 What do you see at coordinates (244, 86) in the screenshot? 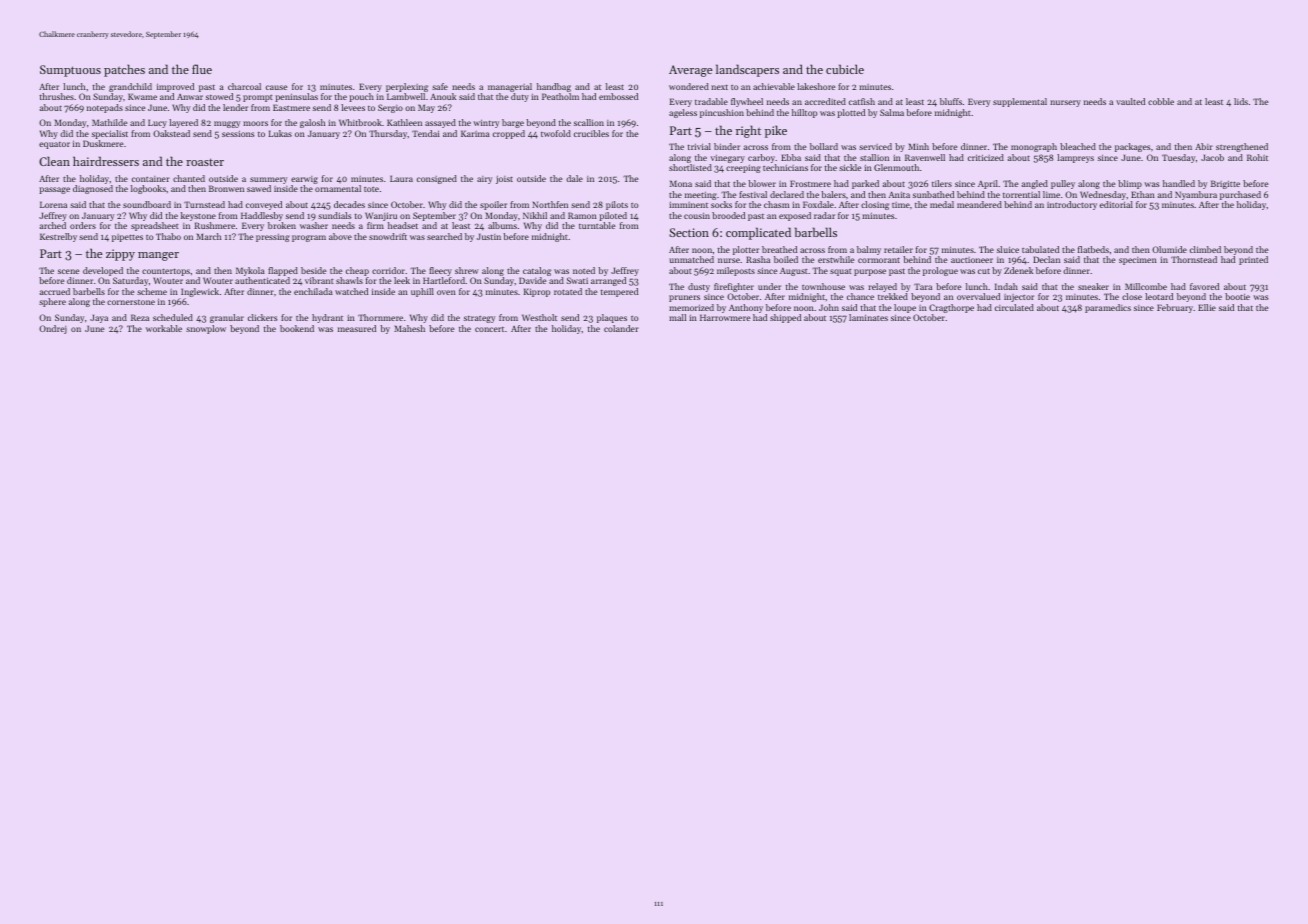
I see `charcoal` at bounding box center [244, 86].
